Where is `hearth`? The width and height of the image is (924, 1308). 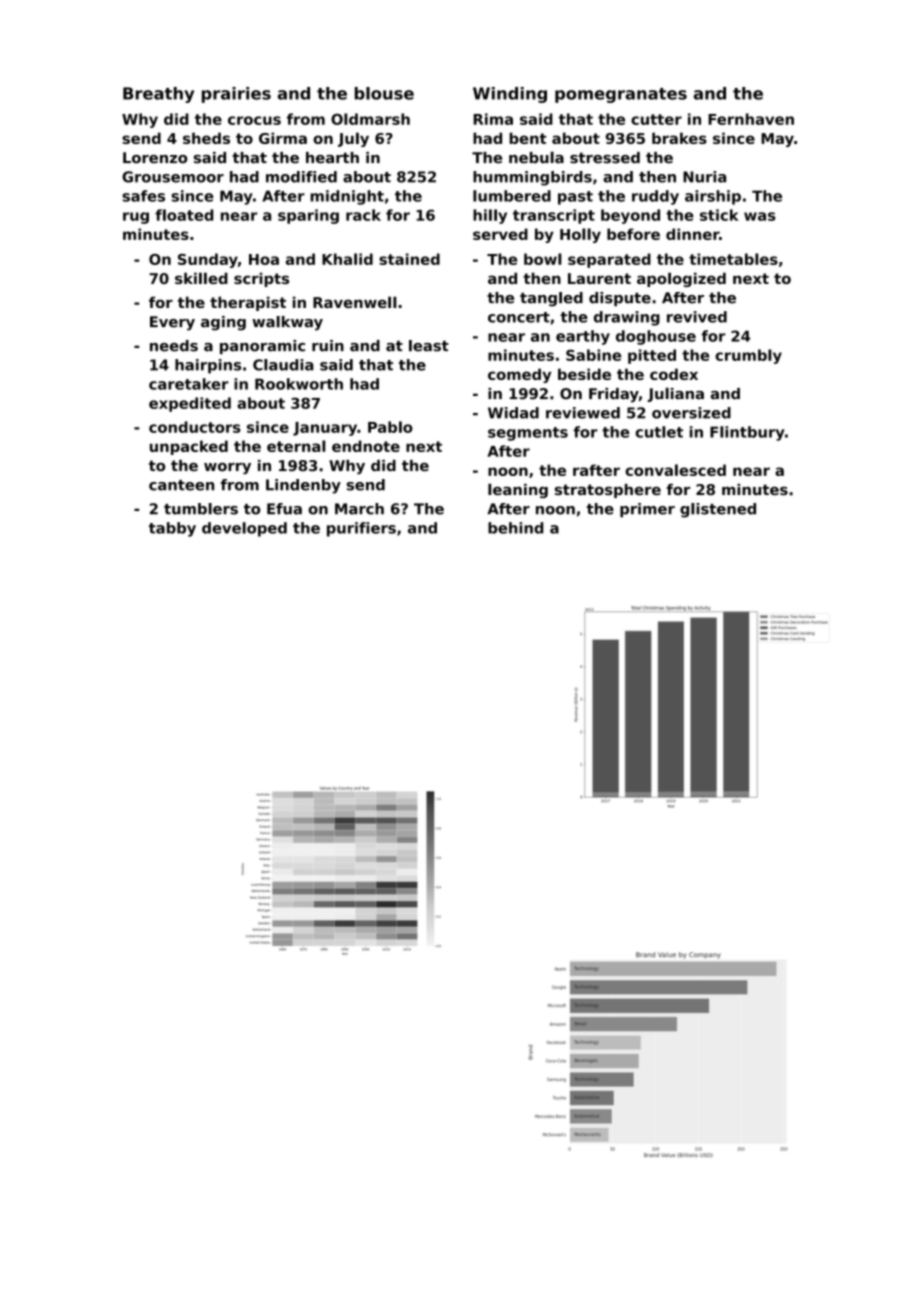 hearth is located at coordinates (332, 158).
